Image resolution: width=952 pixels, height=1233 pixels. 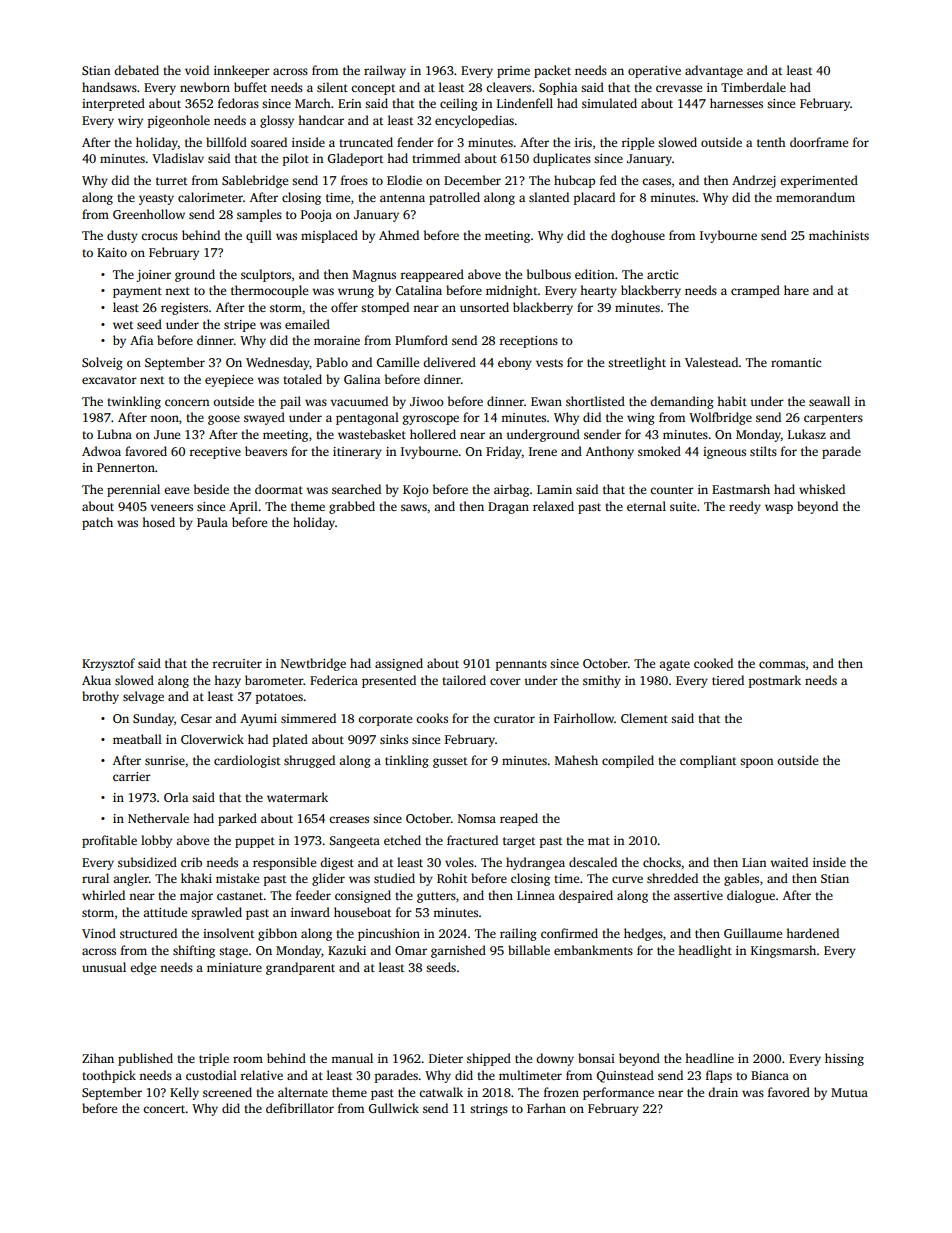 What do you see at coordinates (618, 1093) in the image?
I see `performance` at bounding box center [618, 1093].
